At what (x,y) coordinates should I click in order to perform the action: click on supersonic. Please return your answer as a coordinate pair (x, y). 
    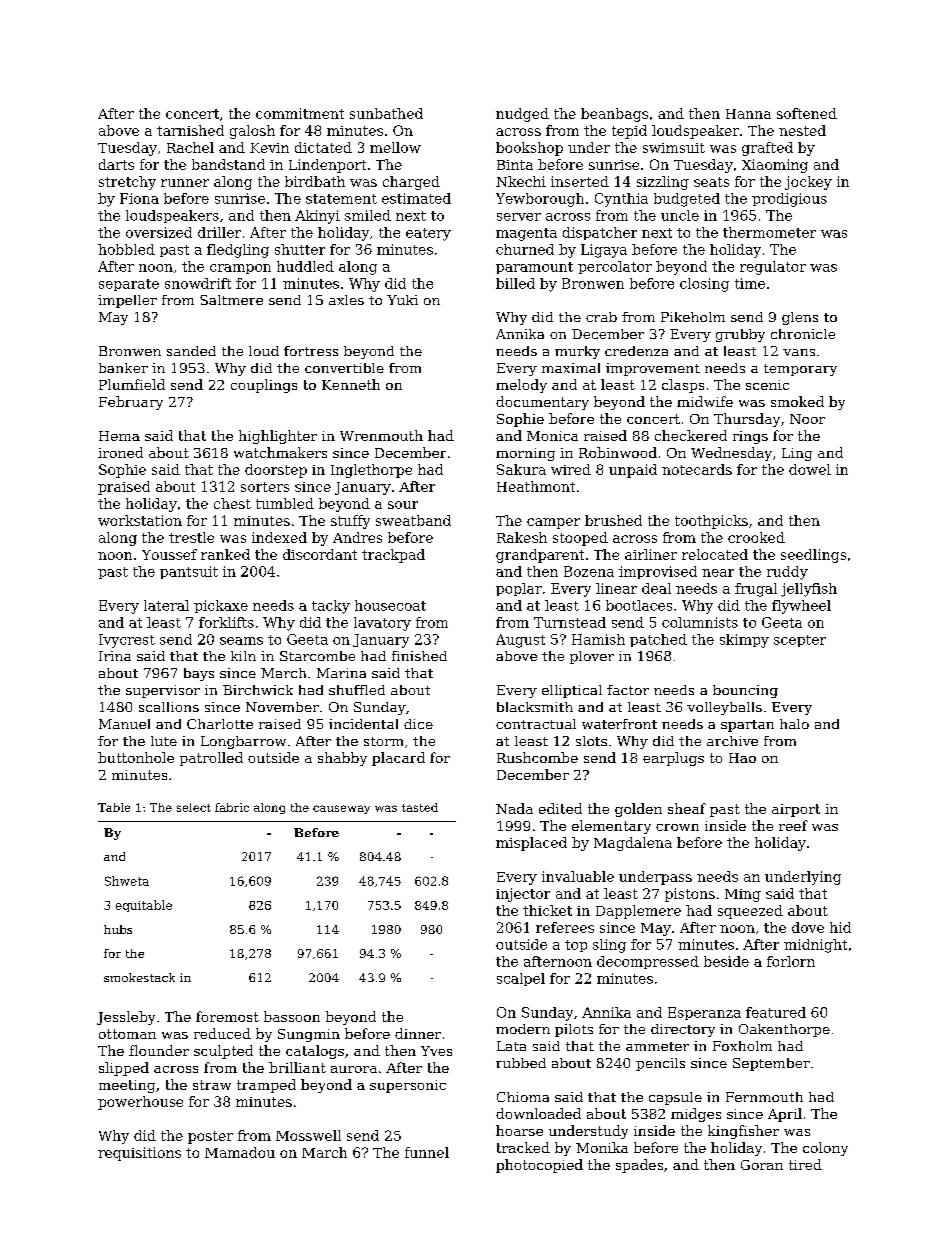
    Looking at the image, I should click on (408, 1086).
